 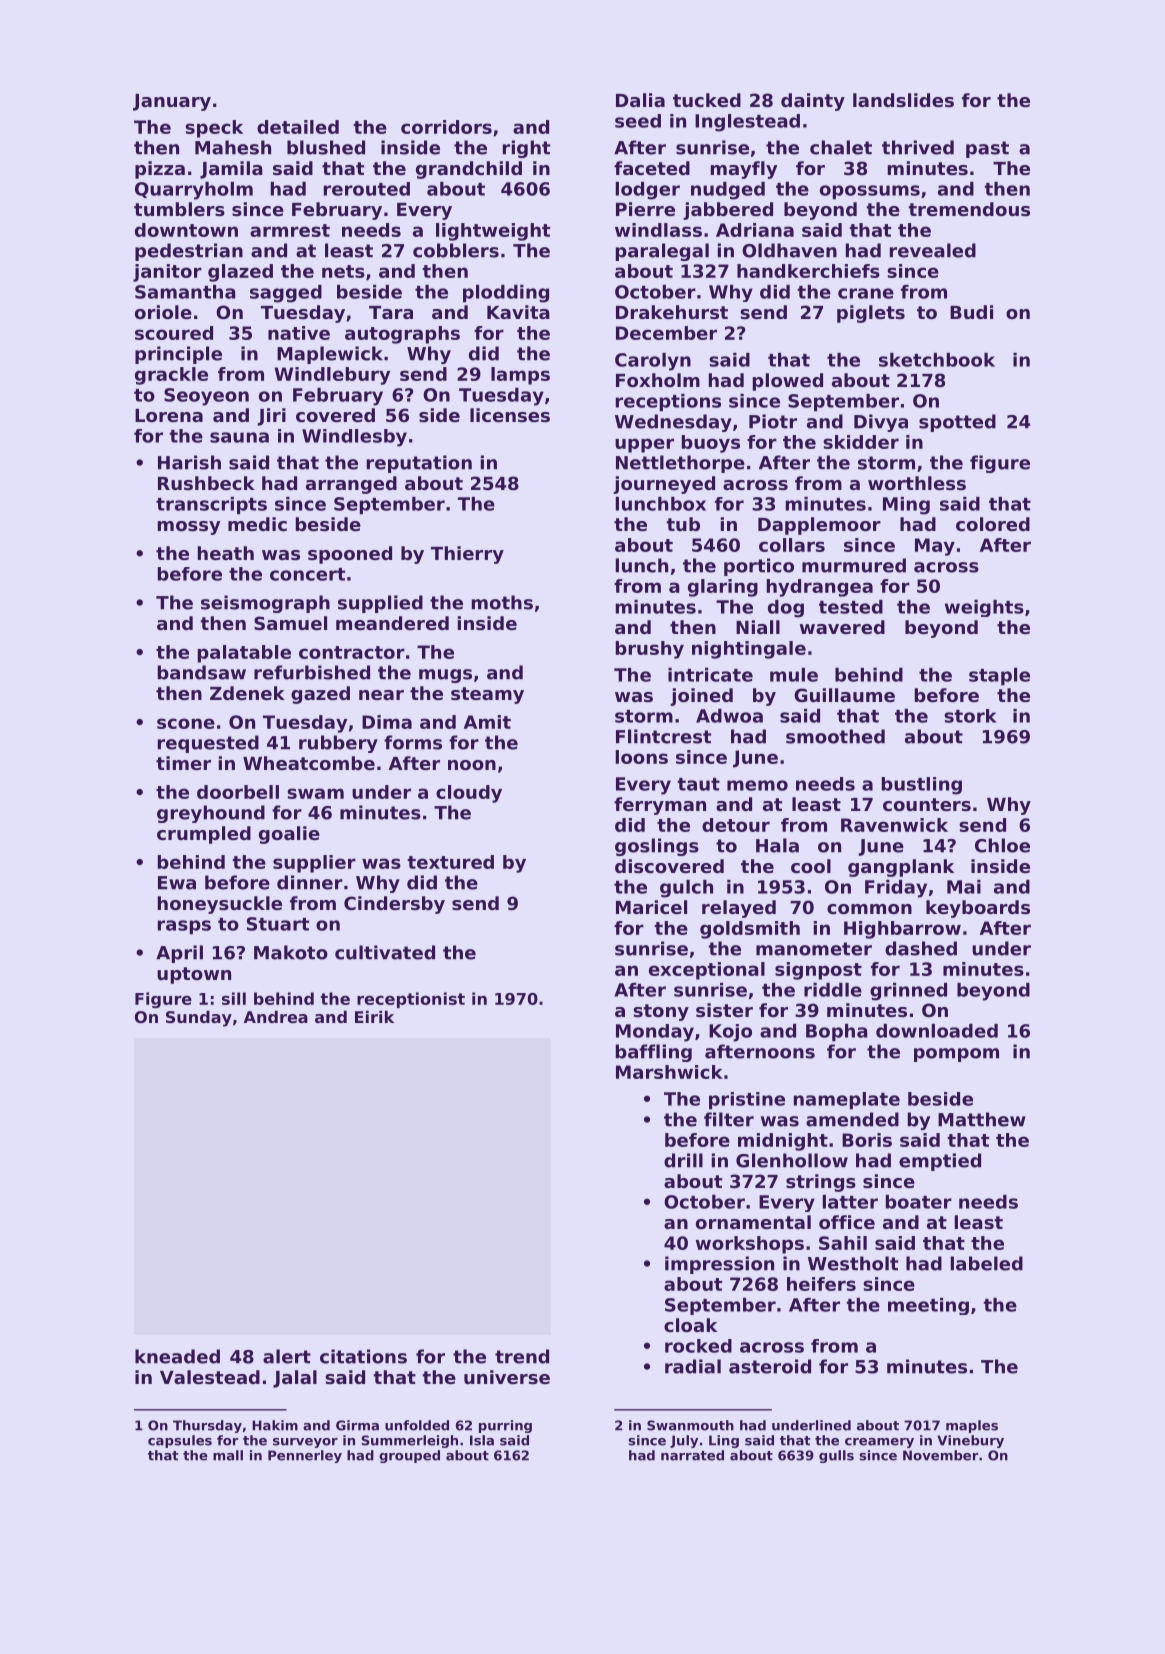 I want to click on bandsaw, so click(x=202, y=672).
